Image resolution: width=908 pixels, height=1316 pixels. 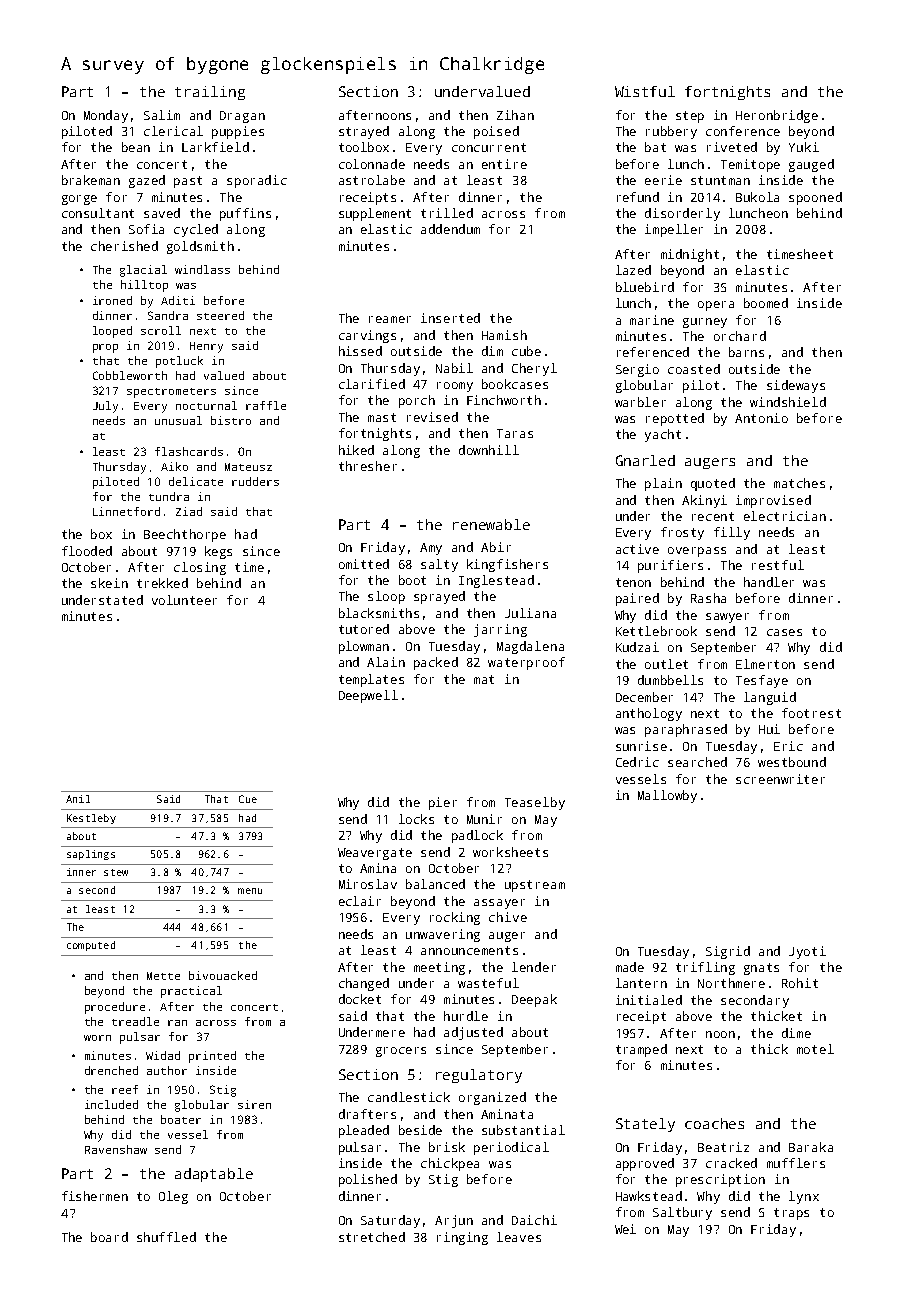 I want to click on thresher, so click(x=368, y=466).
